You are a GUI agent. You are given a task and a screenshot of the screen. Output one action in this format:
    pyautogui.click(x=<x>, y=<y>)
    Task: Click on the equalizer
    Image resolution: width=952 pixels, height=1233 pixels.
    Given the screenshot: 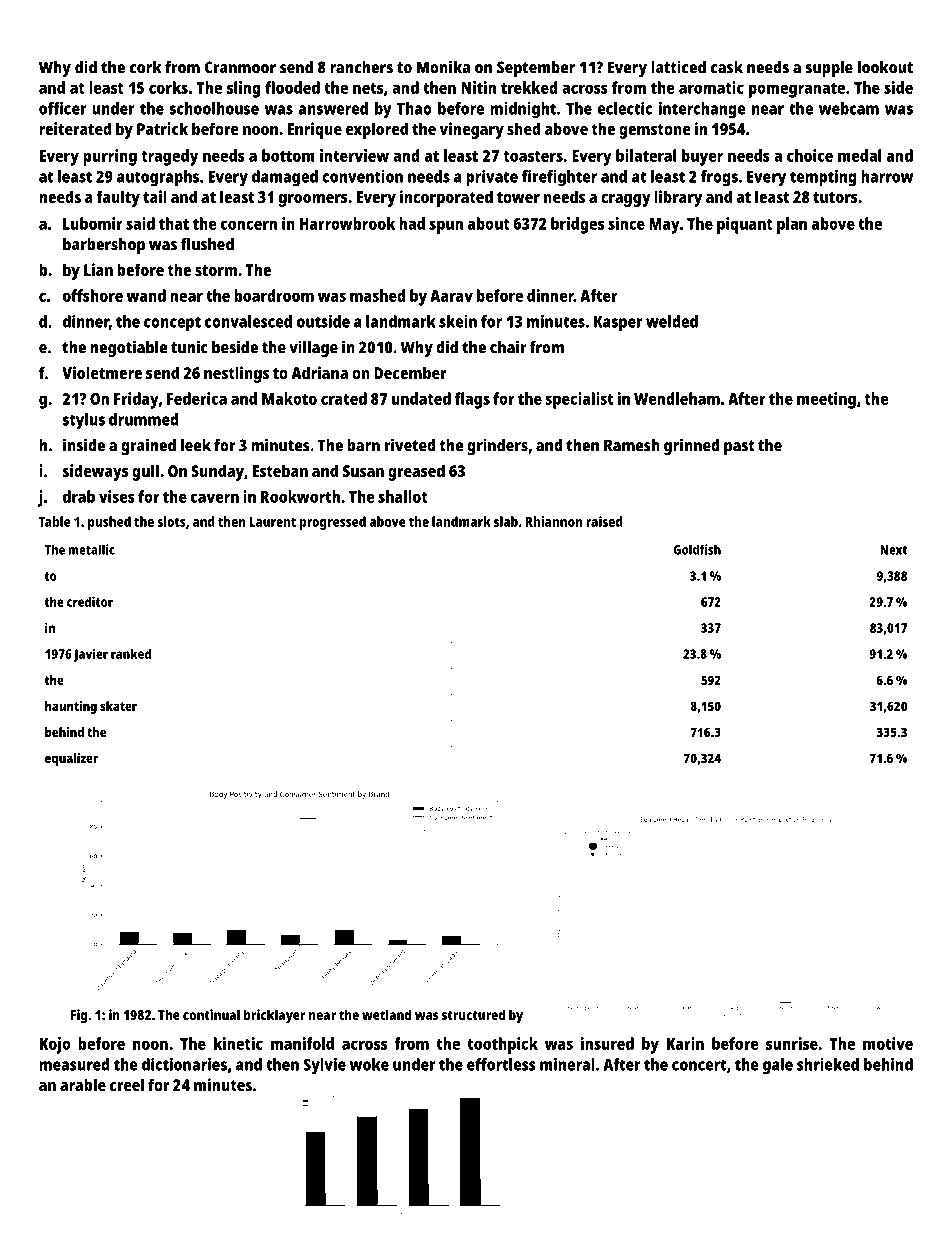 What is the action you would take?
    pyautogui.click(x=71, y=759)
